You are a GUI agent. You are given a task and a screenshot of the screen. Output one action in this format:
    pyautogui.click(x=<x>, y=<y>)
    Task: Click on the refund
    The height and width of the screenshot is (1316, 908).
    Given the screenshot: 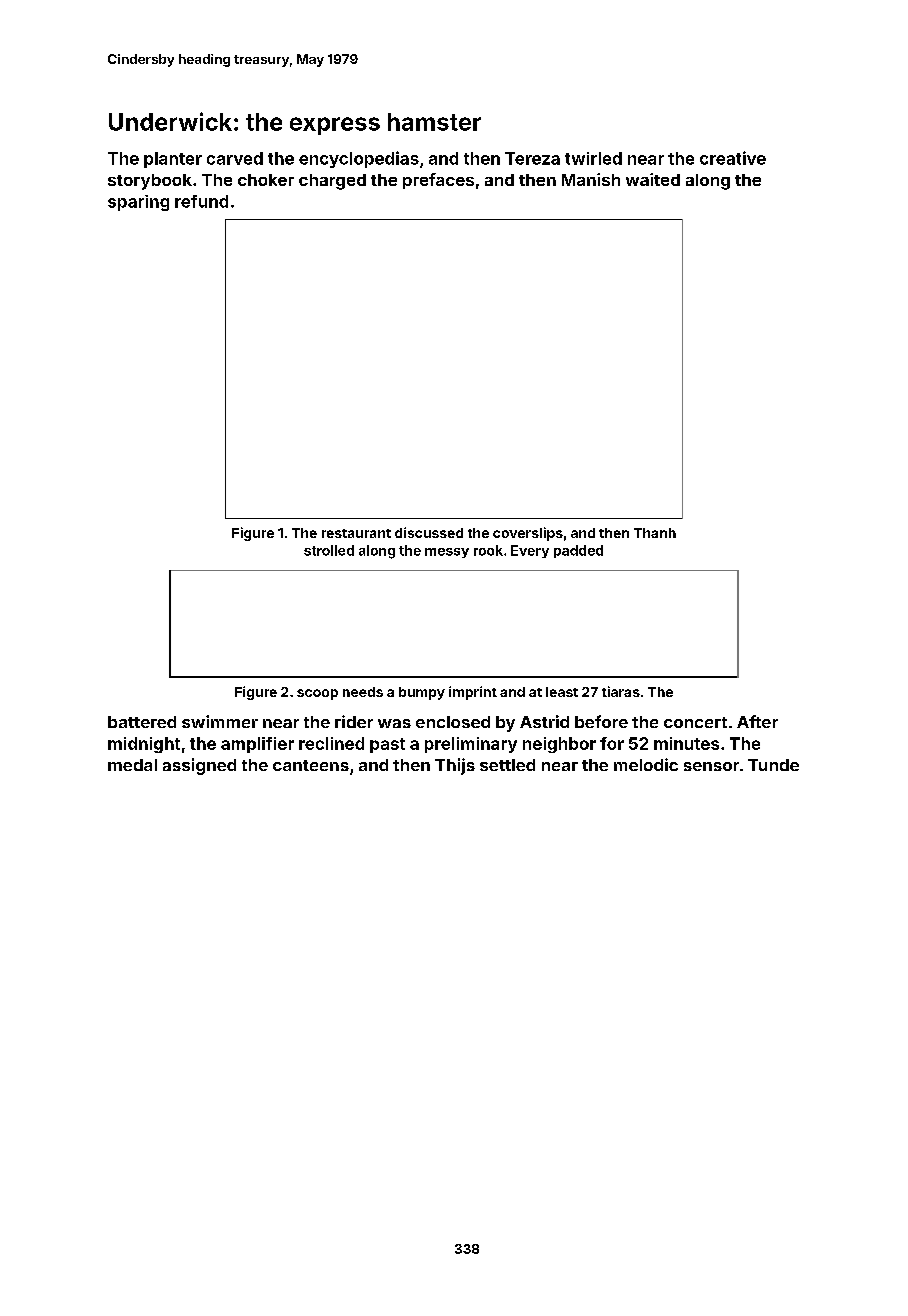 What is the action you would take?
    pyautogui.click(x=201, y=201)
